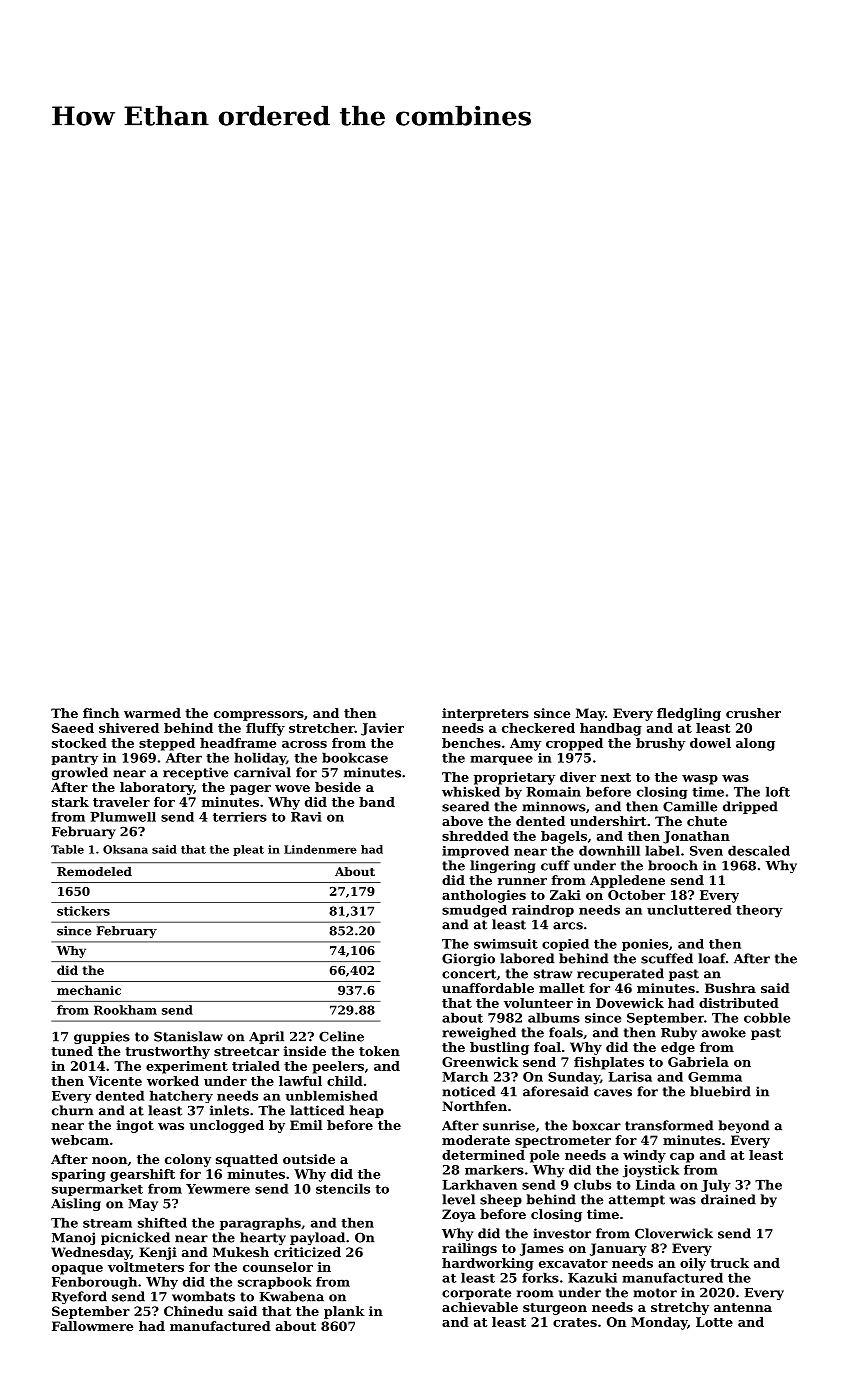 This document has width=849, height=1400. Describe the element at coordinates (759, 911) in the document. I see `theory` at that location.
